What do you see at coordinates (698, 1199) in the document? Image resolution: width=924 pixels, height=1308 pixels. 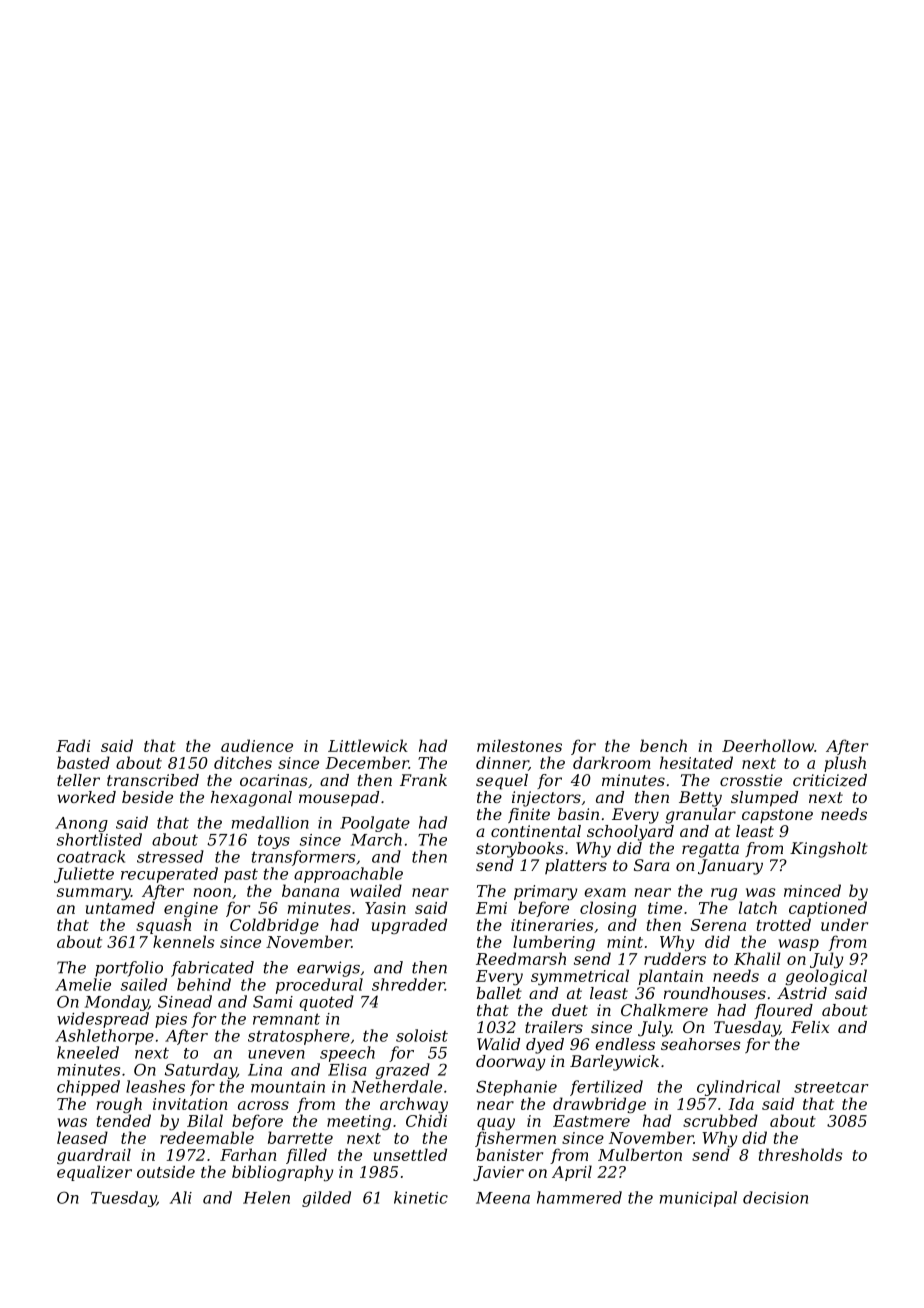 I see `municipal` at bounding box center [698, 1199].
